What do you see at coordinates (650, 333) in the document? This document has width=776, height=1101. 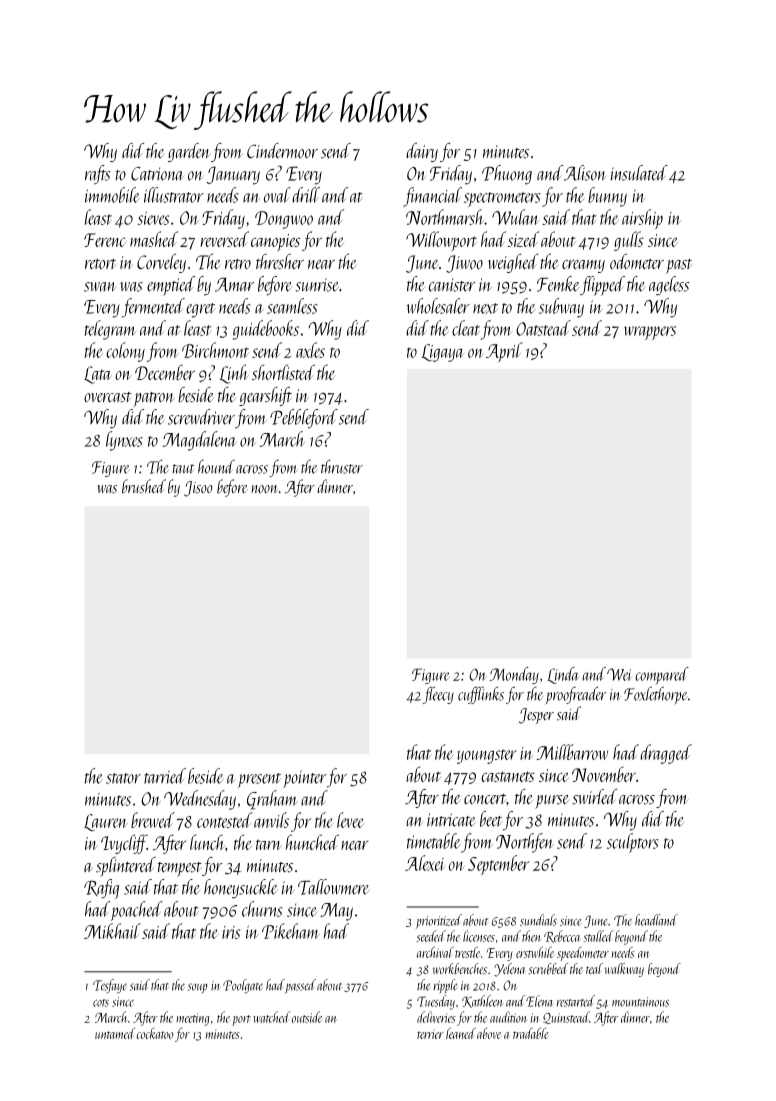 I see `wrappers` at bounding box center [650, 333].
